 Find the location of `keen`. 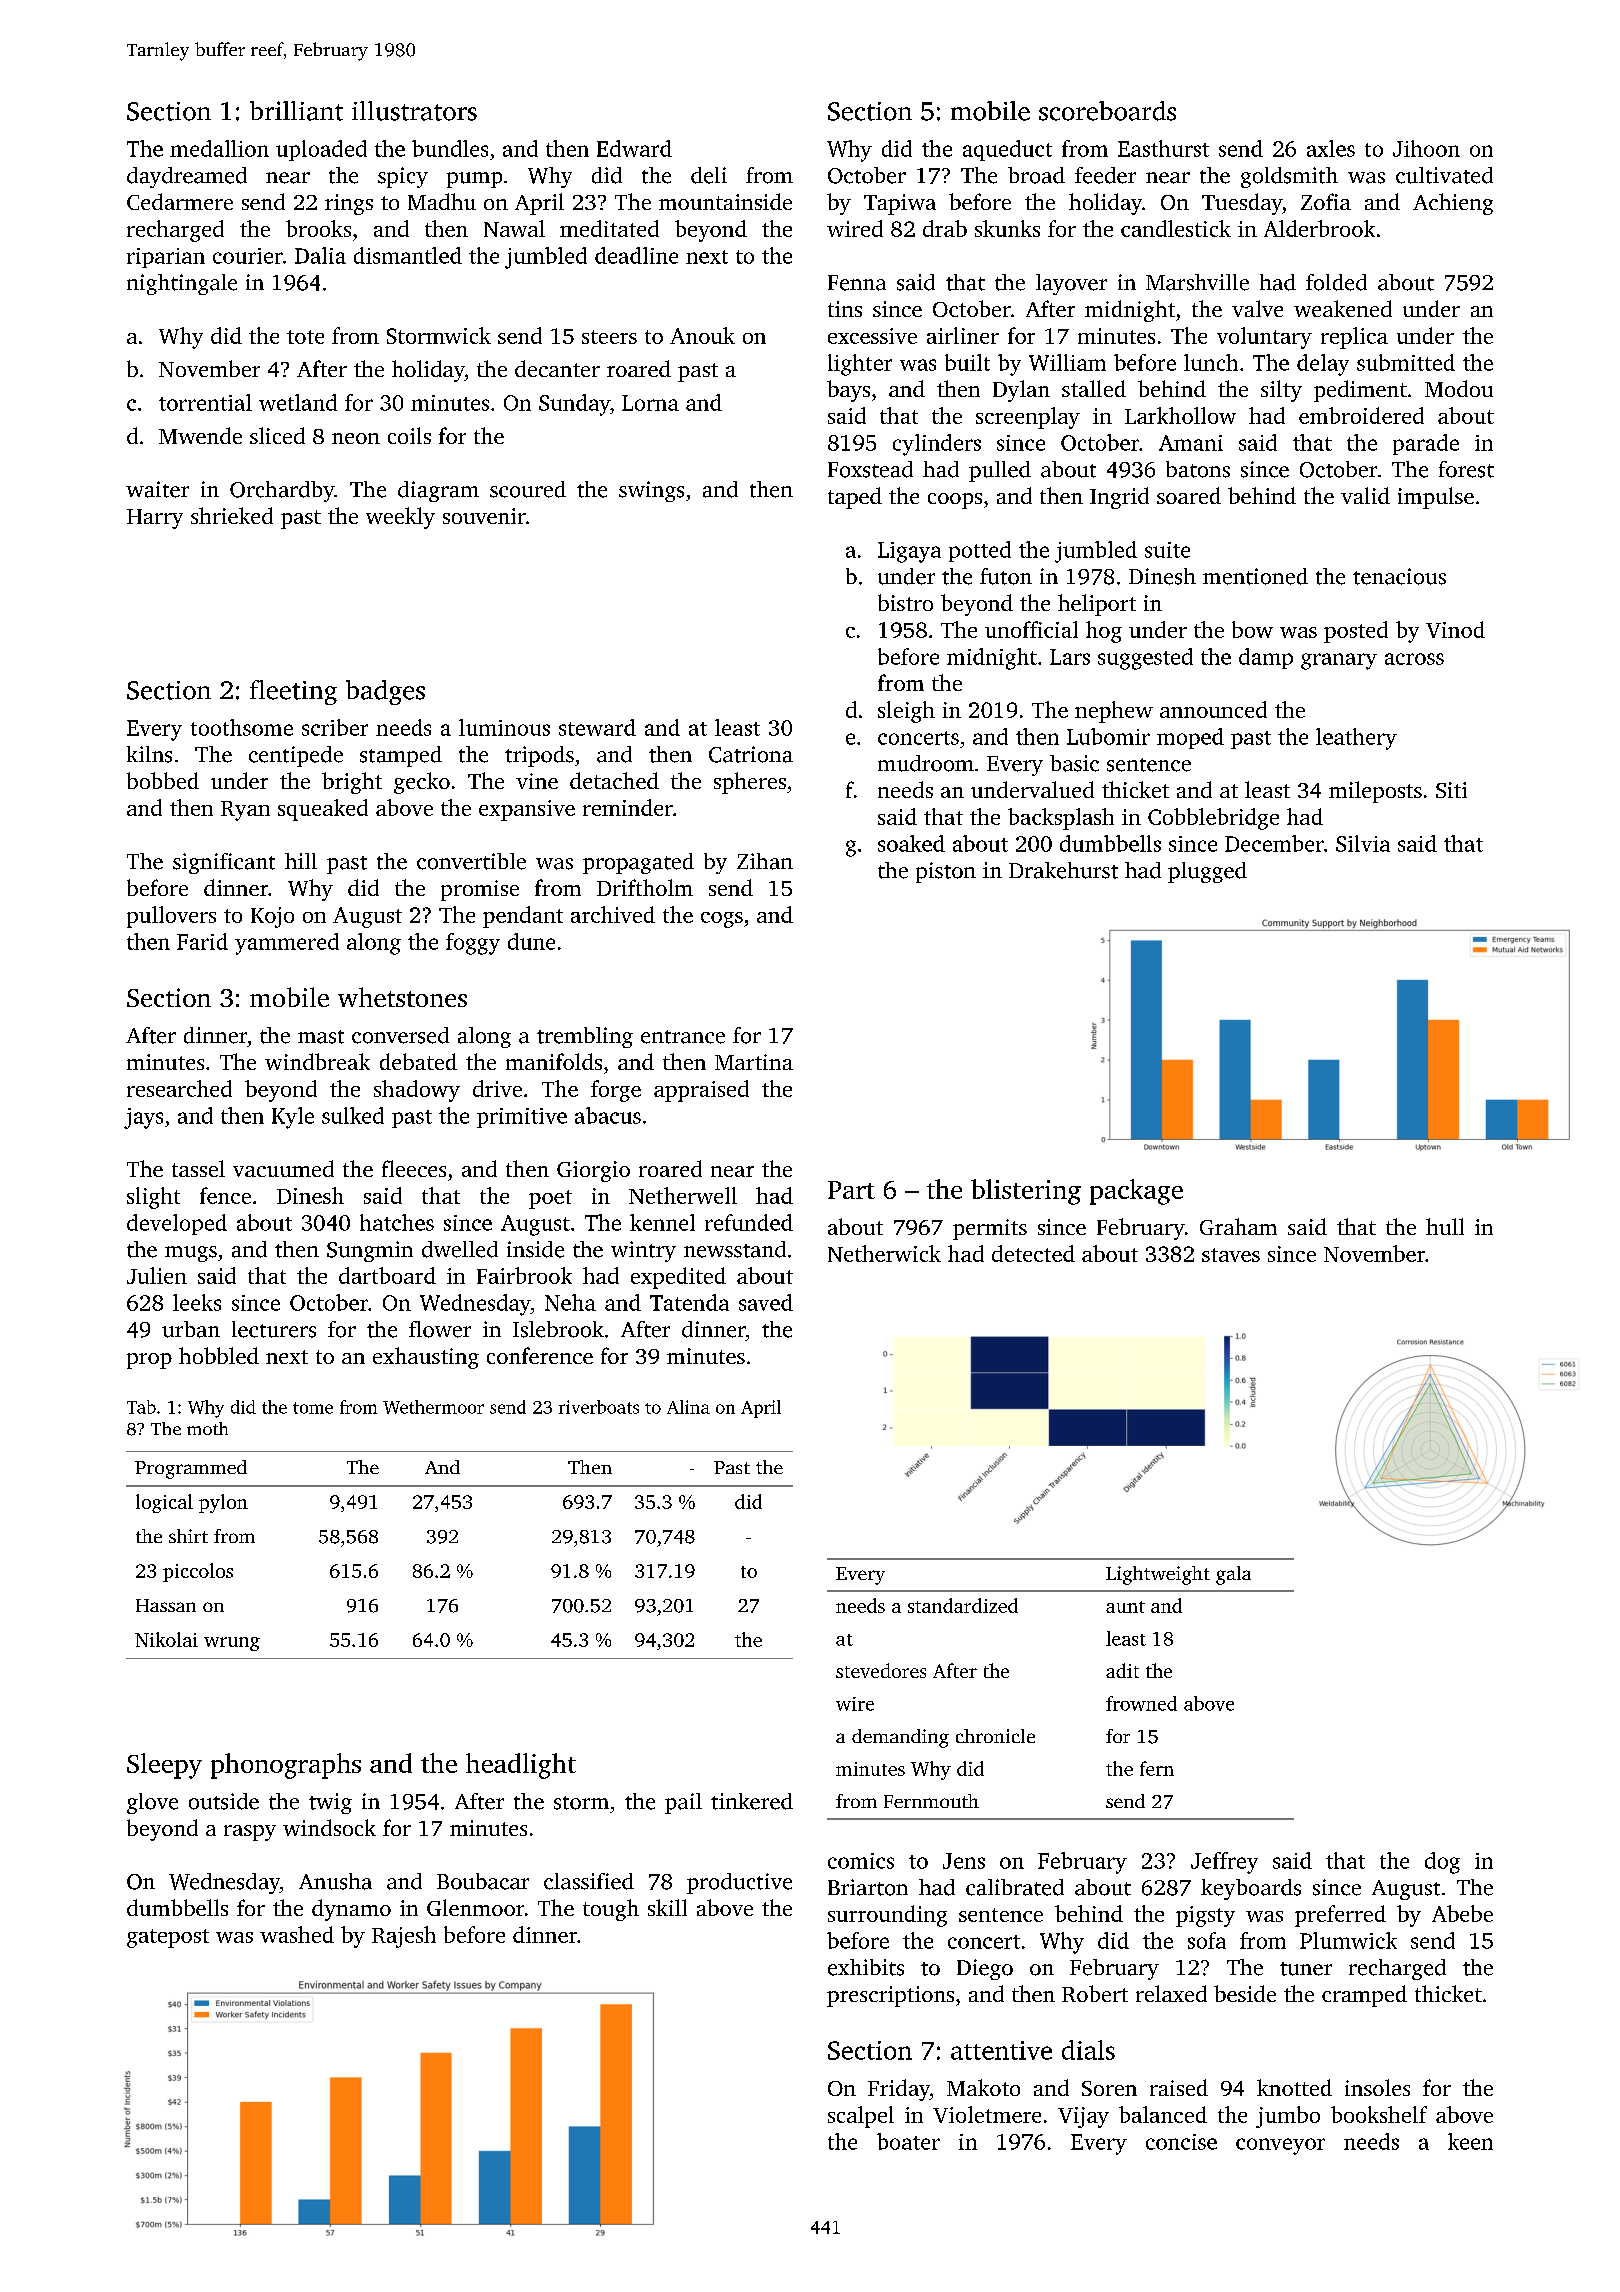

keen is located at coordinates (1470, 2141).
